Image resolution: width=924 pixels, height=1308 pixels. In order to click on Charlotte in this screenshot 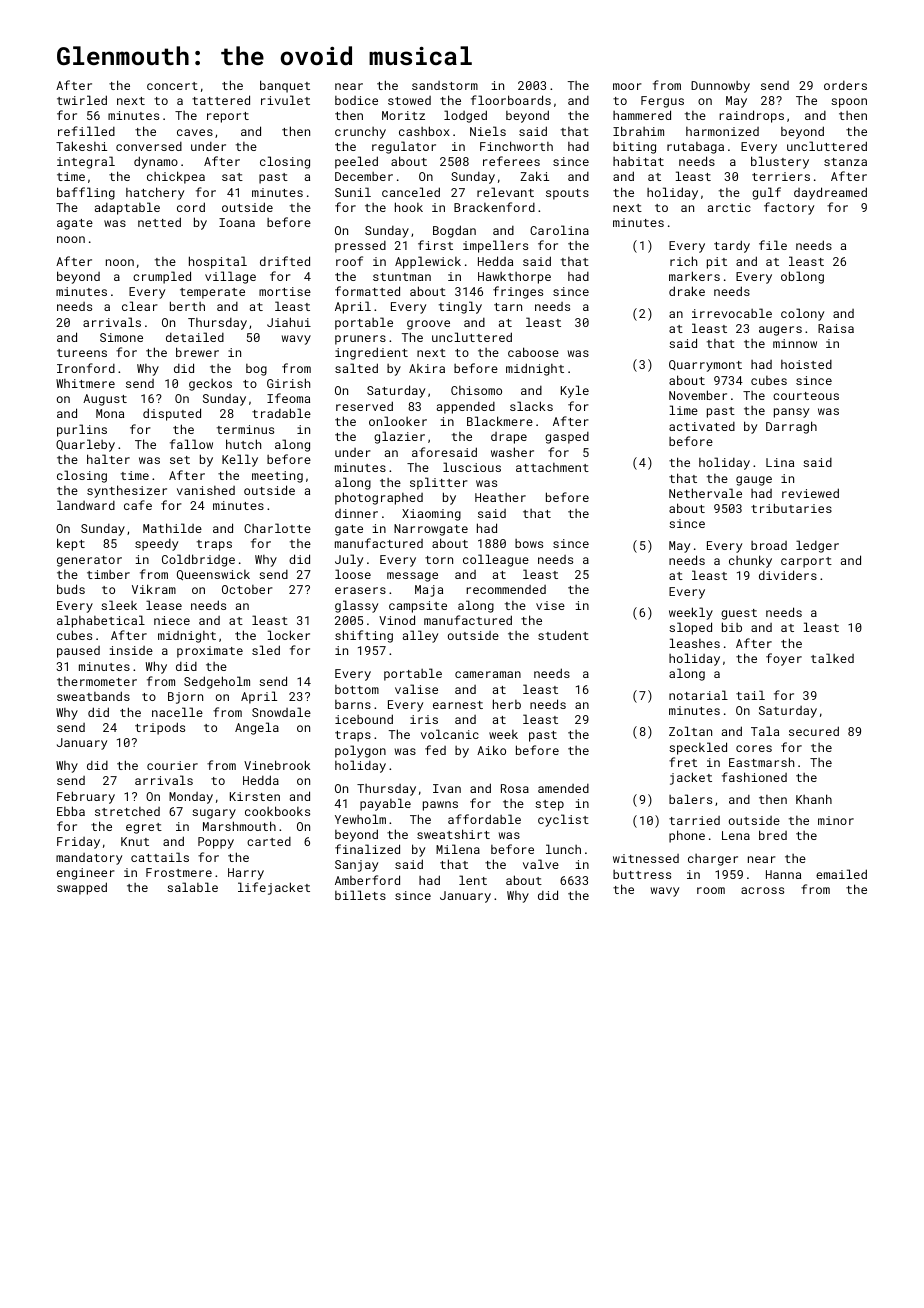, I will do `click(277, 528)`.
